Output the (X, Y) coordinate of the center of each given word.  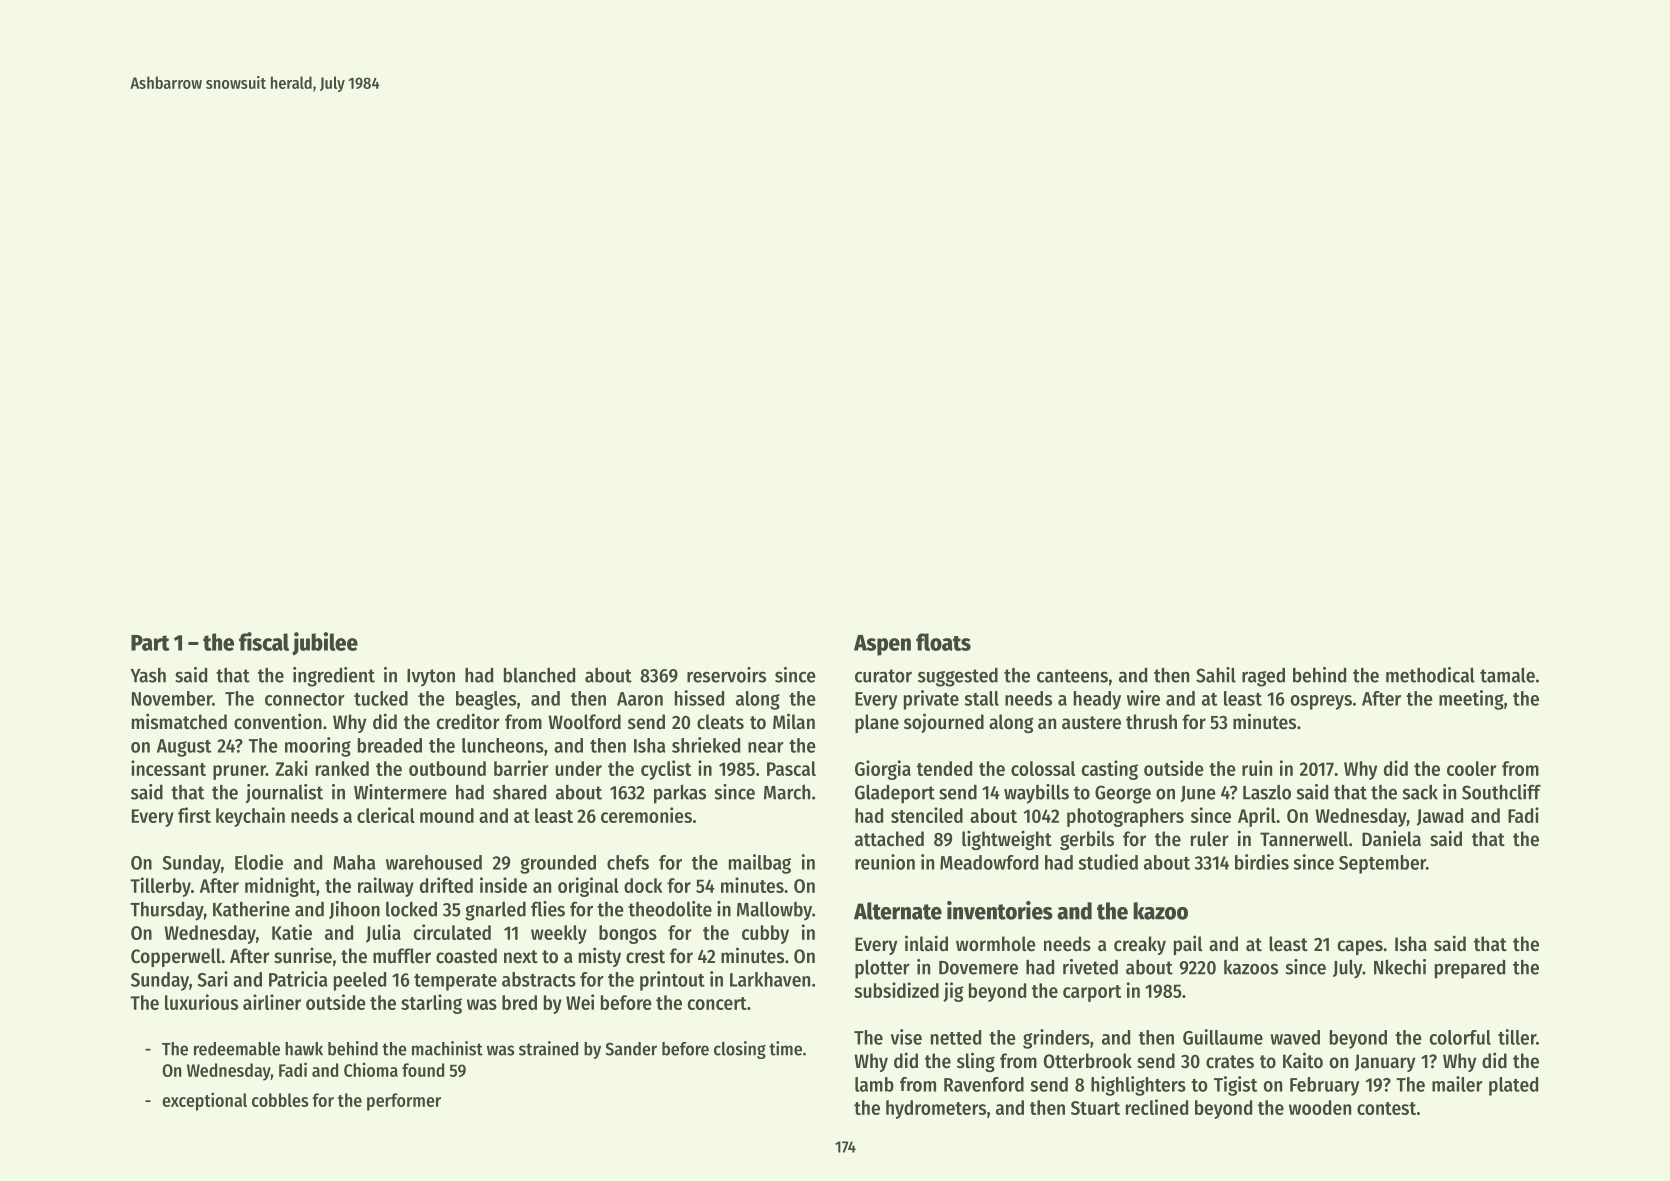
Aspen (882, 645)
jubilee (325, 644)
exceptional (204, 1101)
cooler (1471, 768)
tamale (1507, 675)
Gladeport (895, 794)
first (194, 815)
